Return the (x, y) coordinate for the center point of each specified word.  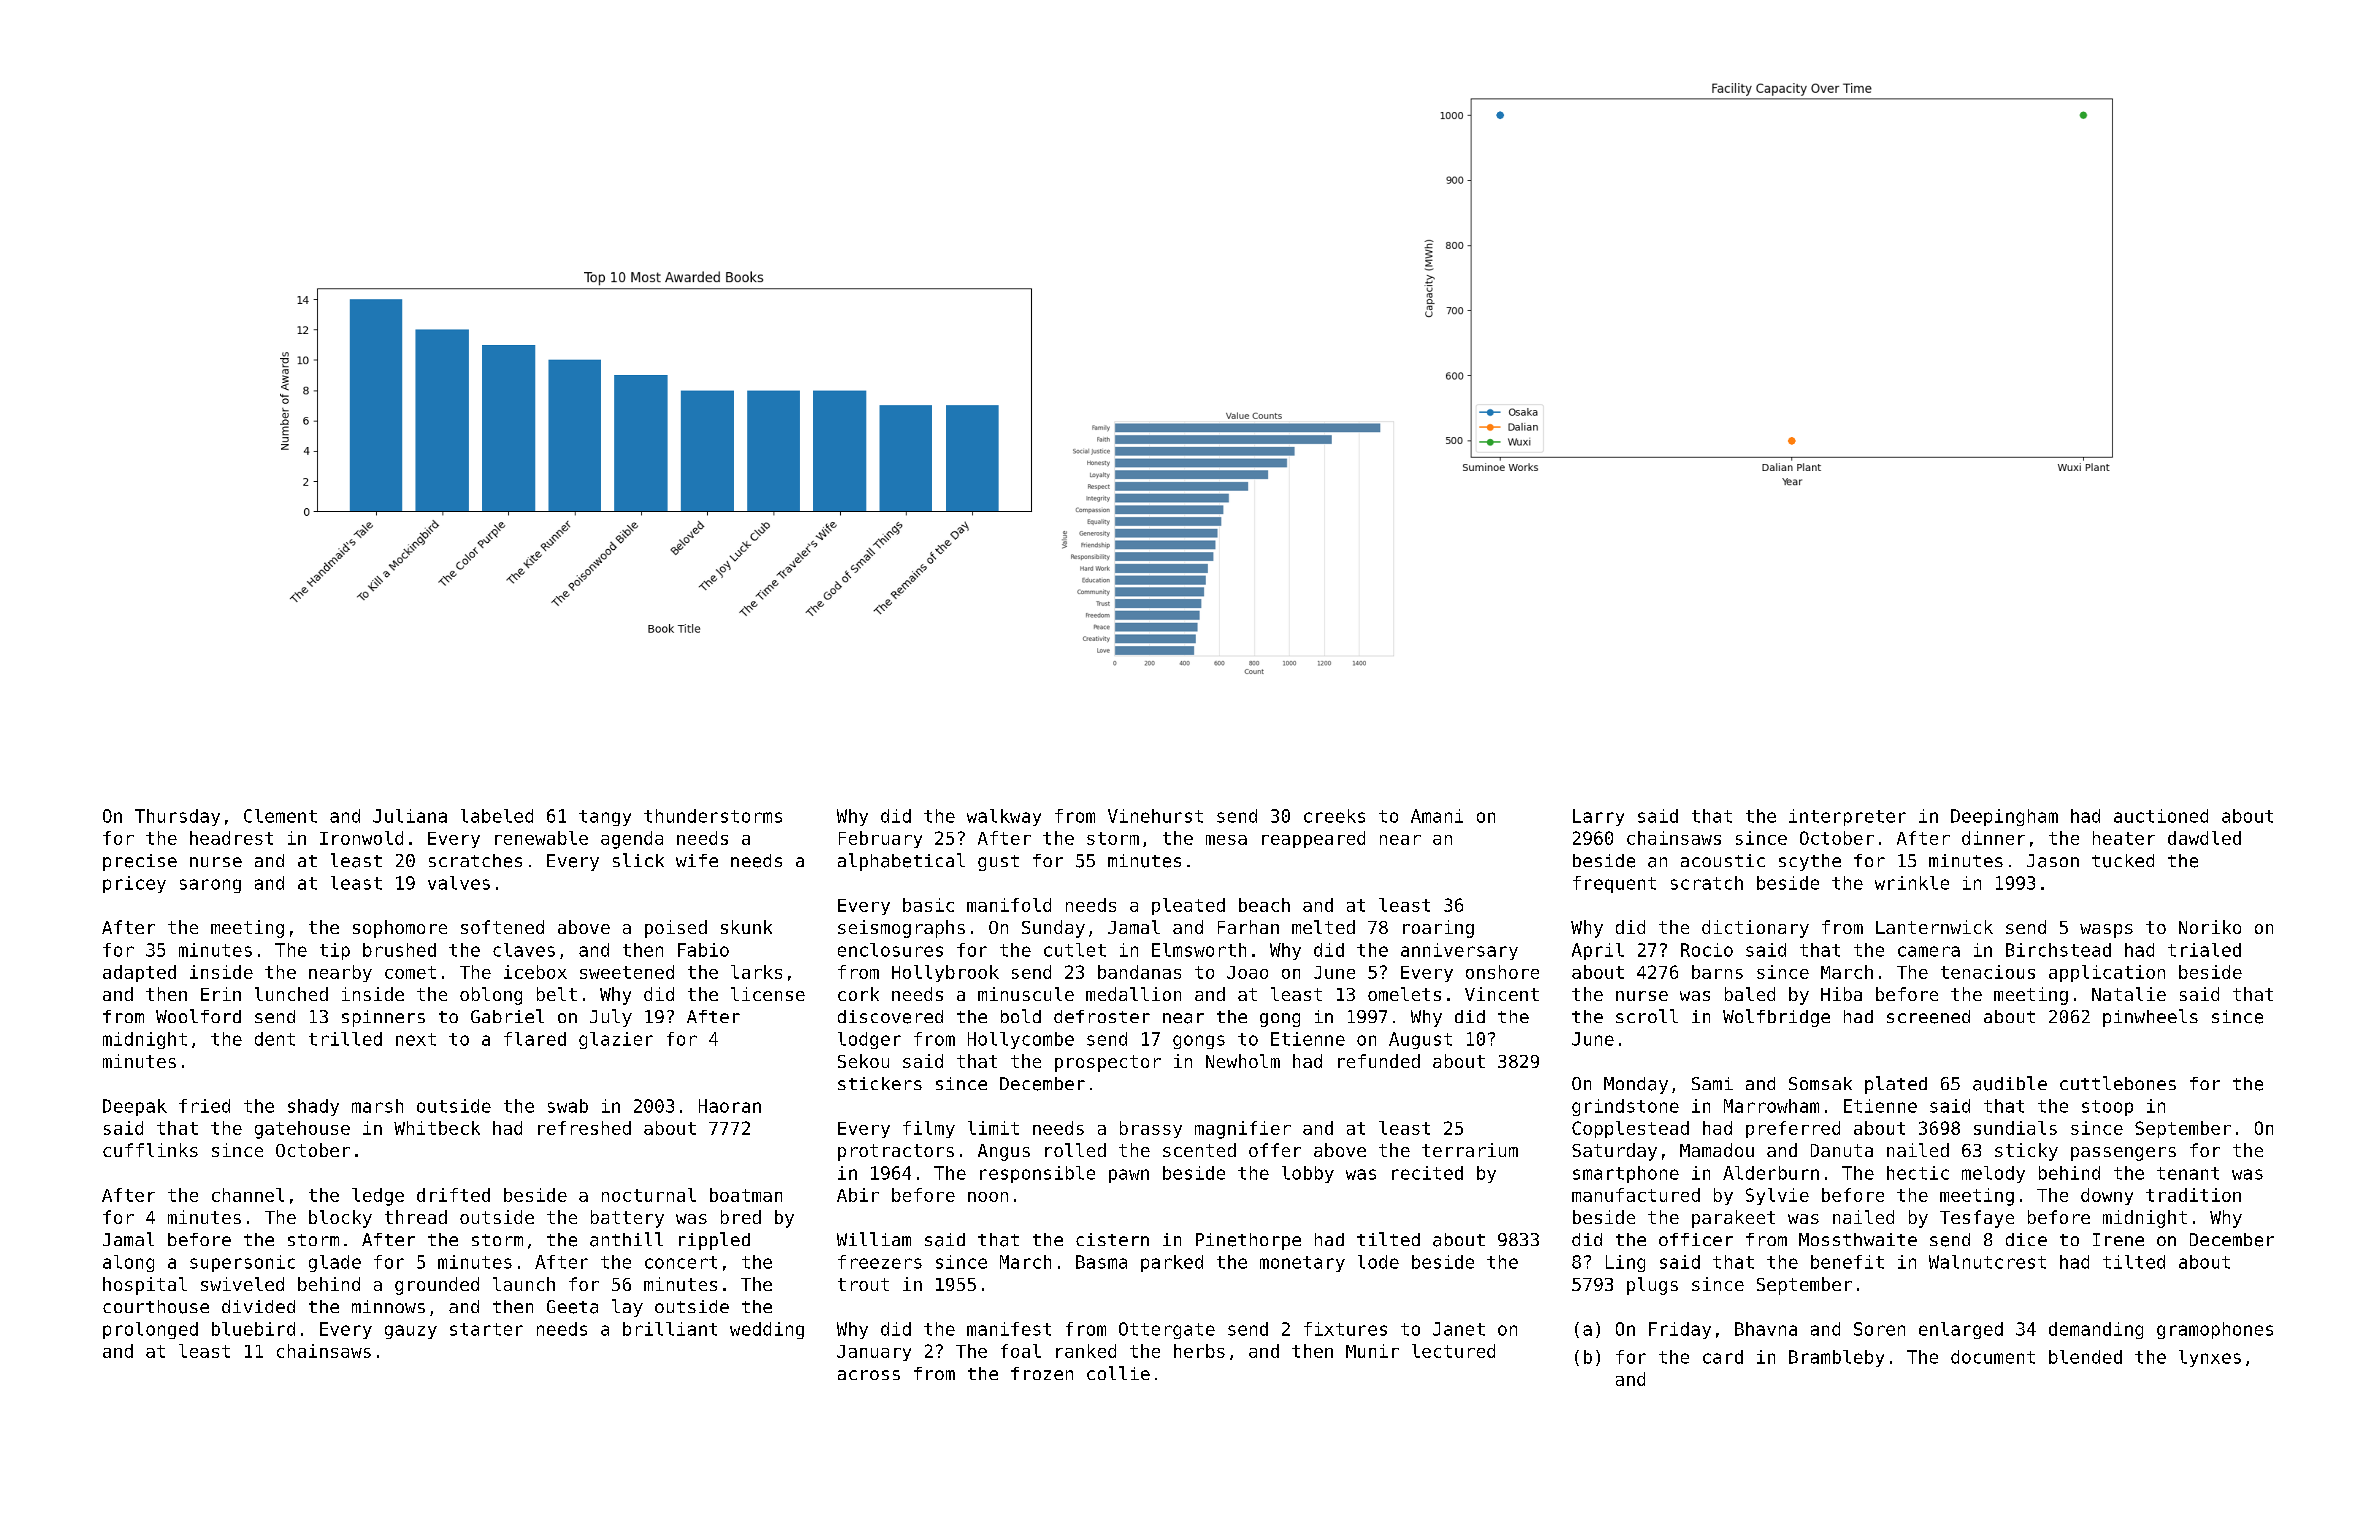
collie (1118, 1373)
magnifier (1243, 1130)
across (869, 1375)
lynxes (2210, 1358)
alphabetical (901, 862)
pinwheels (2150, 1018)
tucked (2123, 861)
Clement (280, 816)
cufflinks (150, 1150)
